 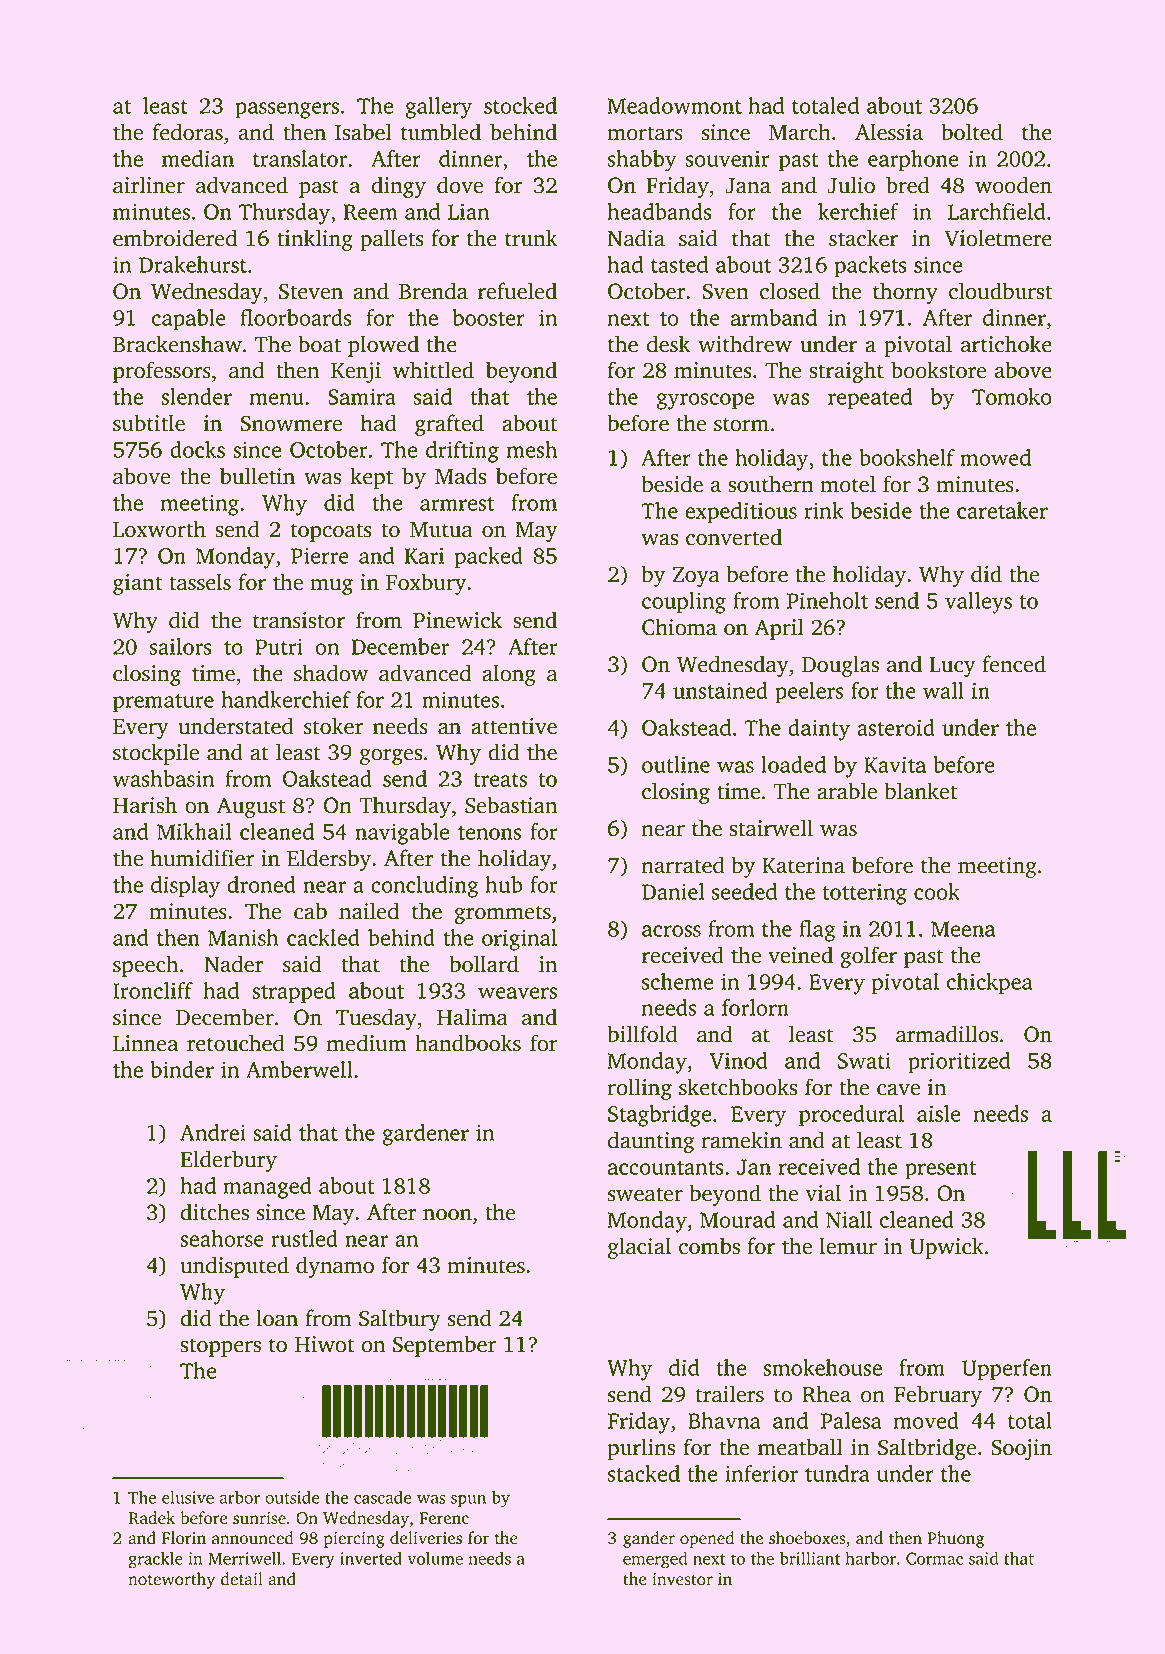 I want to click on cook, so click(x=937, y=891).
